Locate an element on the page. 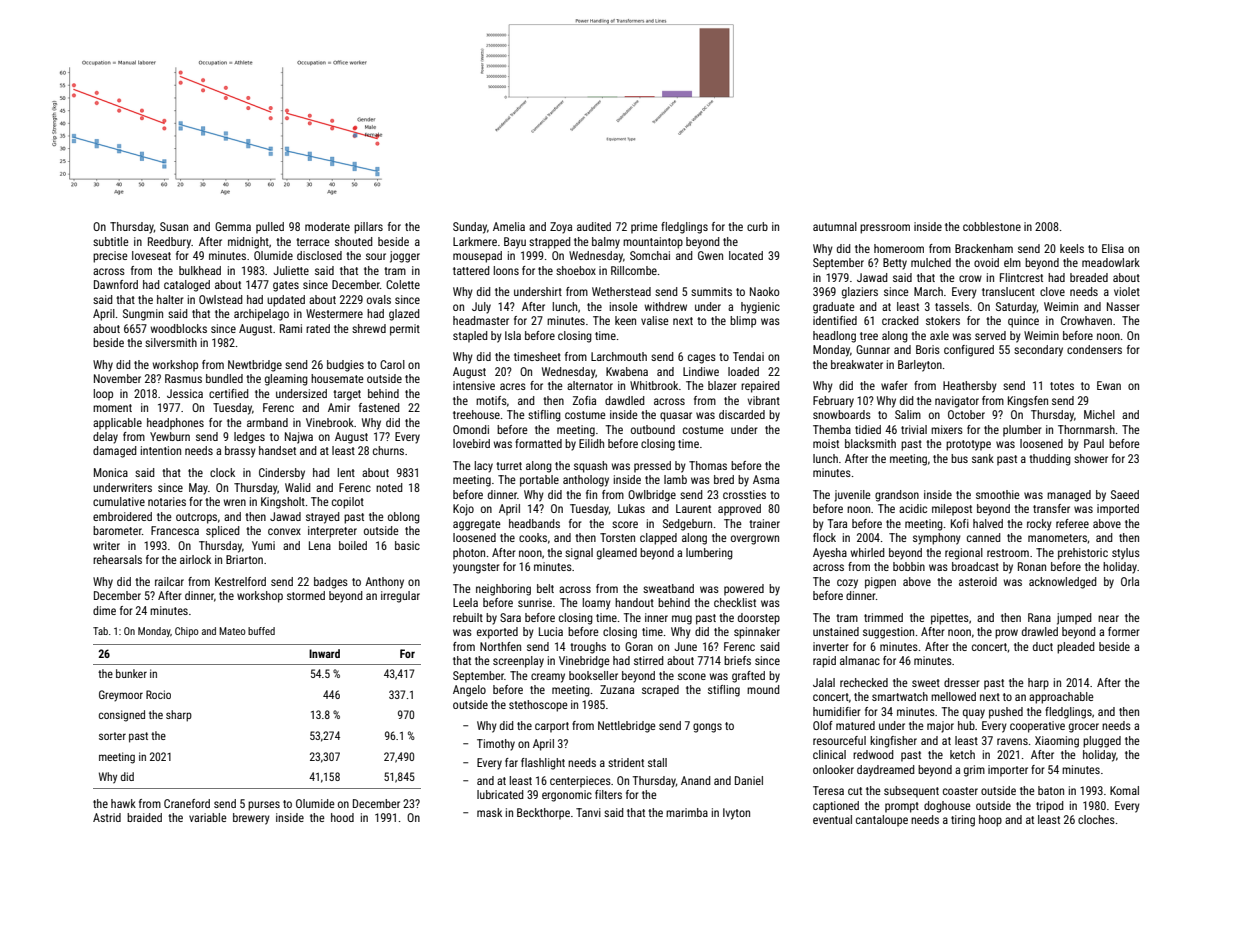 The height and width of the document is (952, 1233). approachable is located at coordinates (1061, 698).
